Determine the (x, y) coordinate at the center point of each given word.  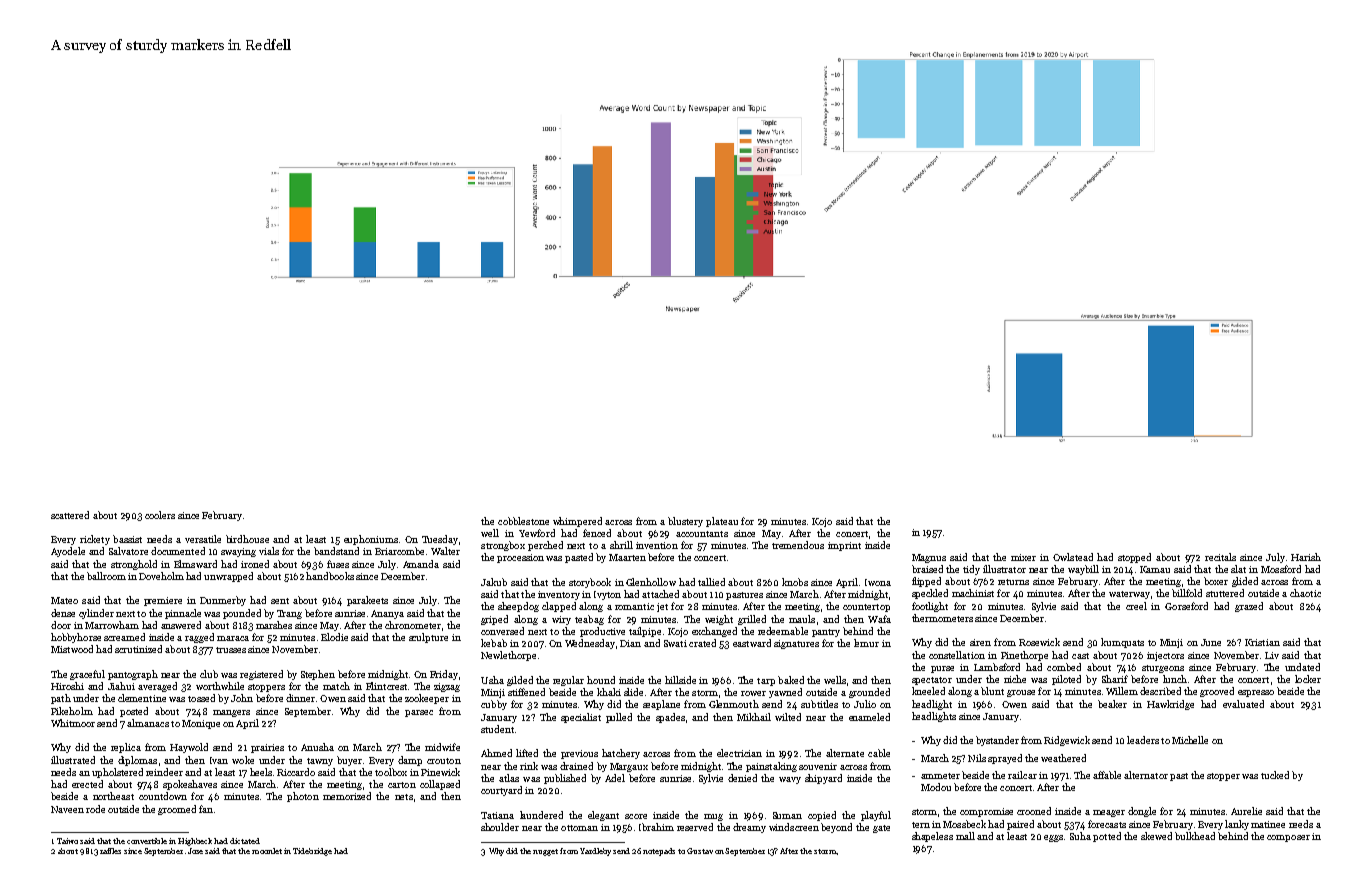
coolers (160, 515)
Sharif (1115, 679)
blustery (685, 522)
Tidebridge (312, 852)
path (61, 699)
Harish (1306, 557)
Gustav (700, 851)
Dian (630, 643)
